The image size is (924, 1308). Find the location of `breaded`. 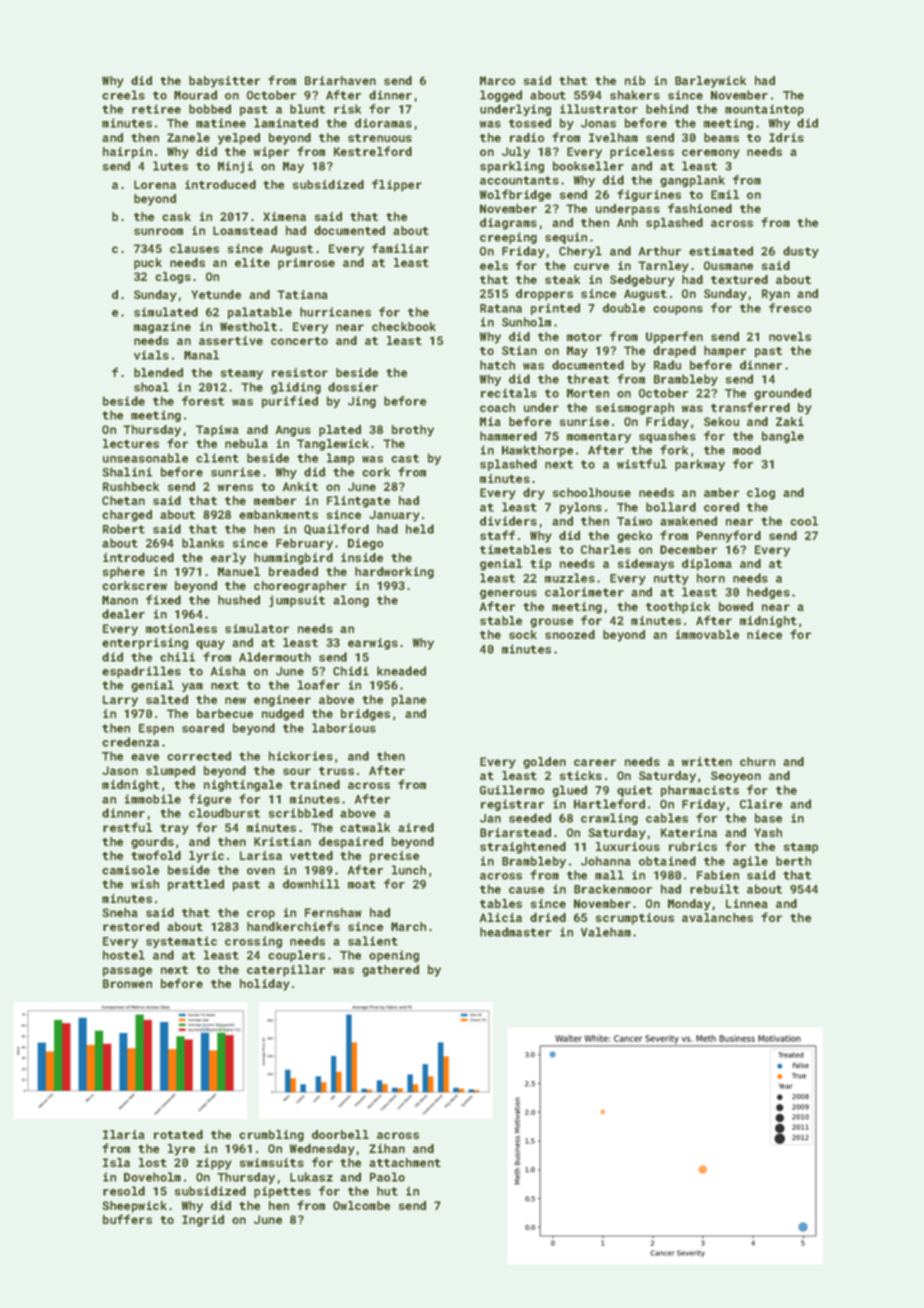

breaded is located at coordinates (293, 571).
